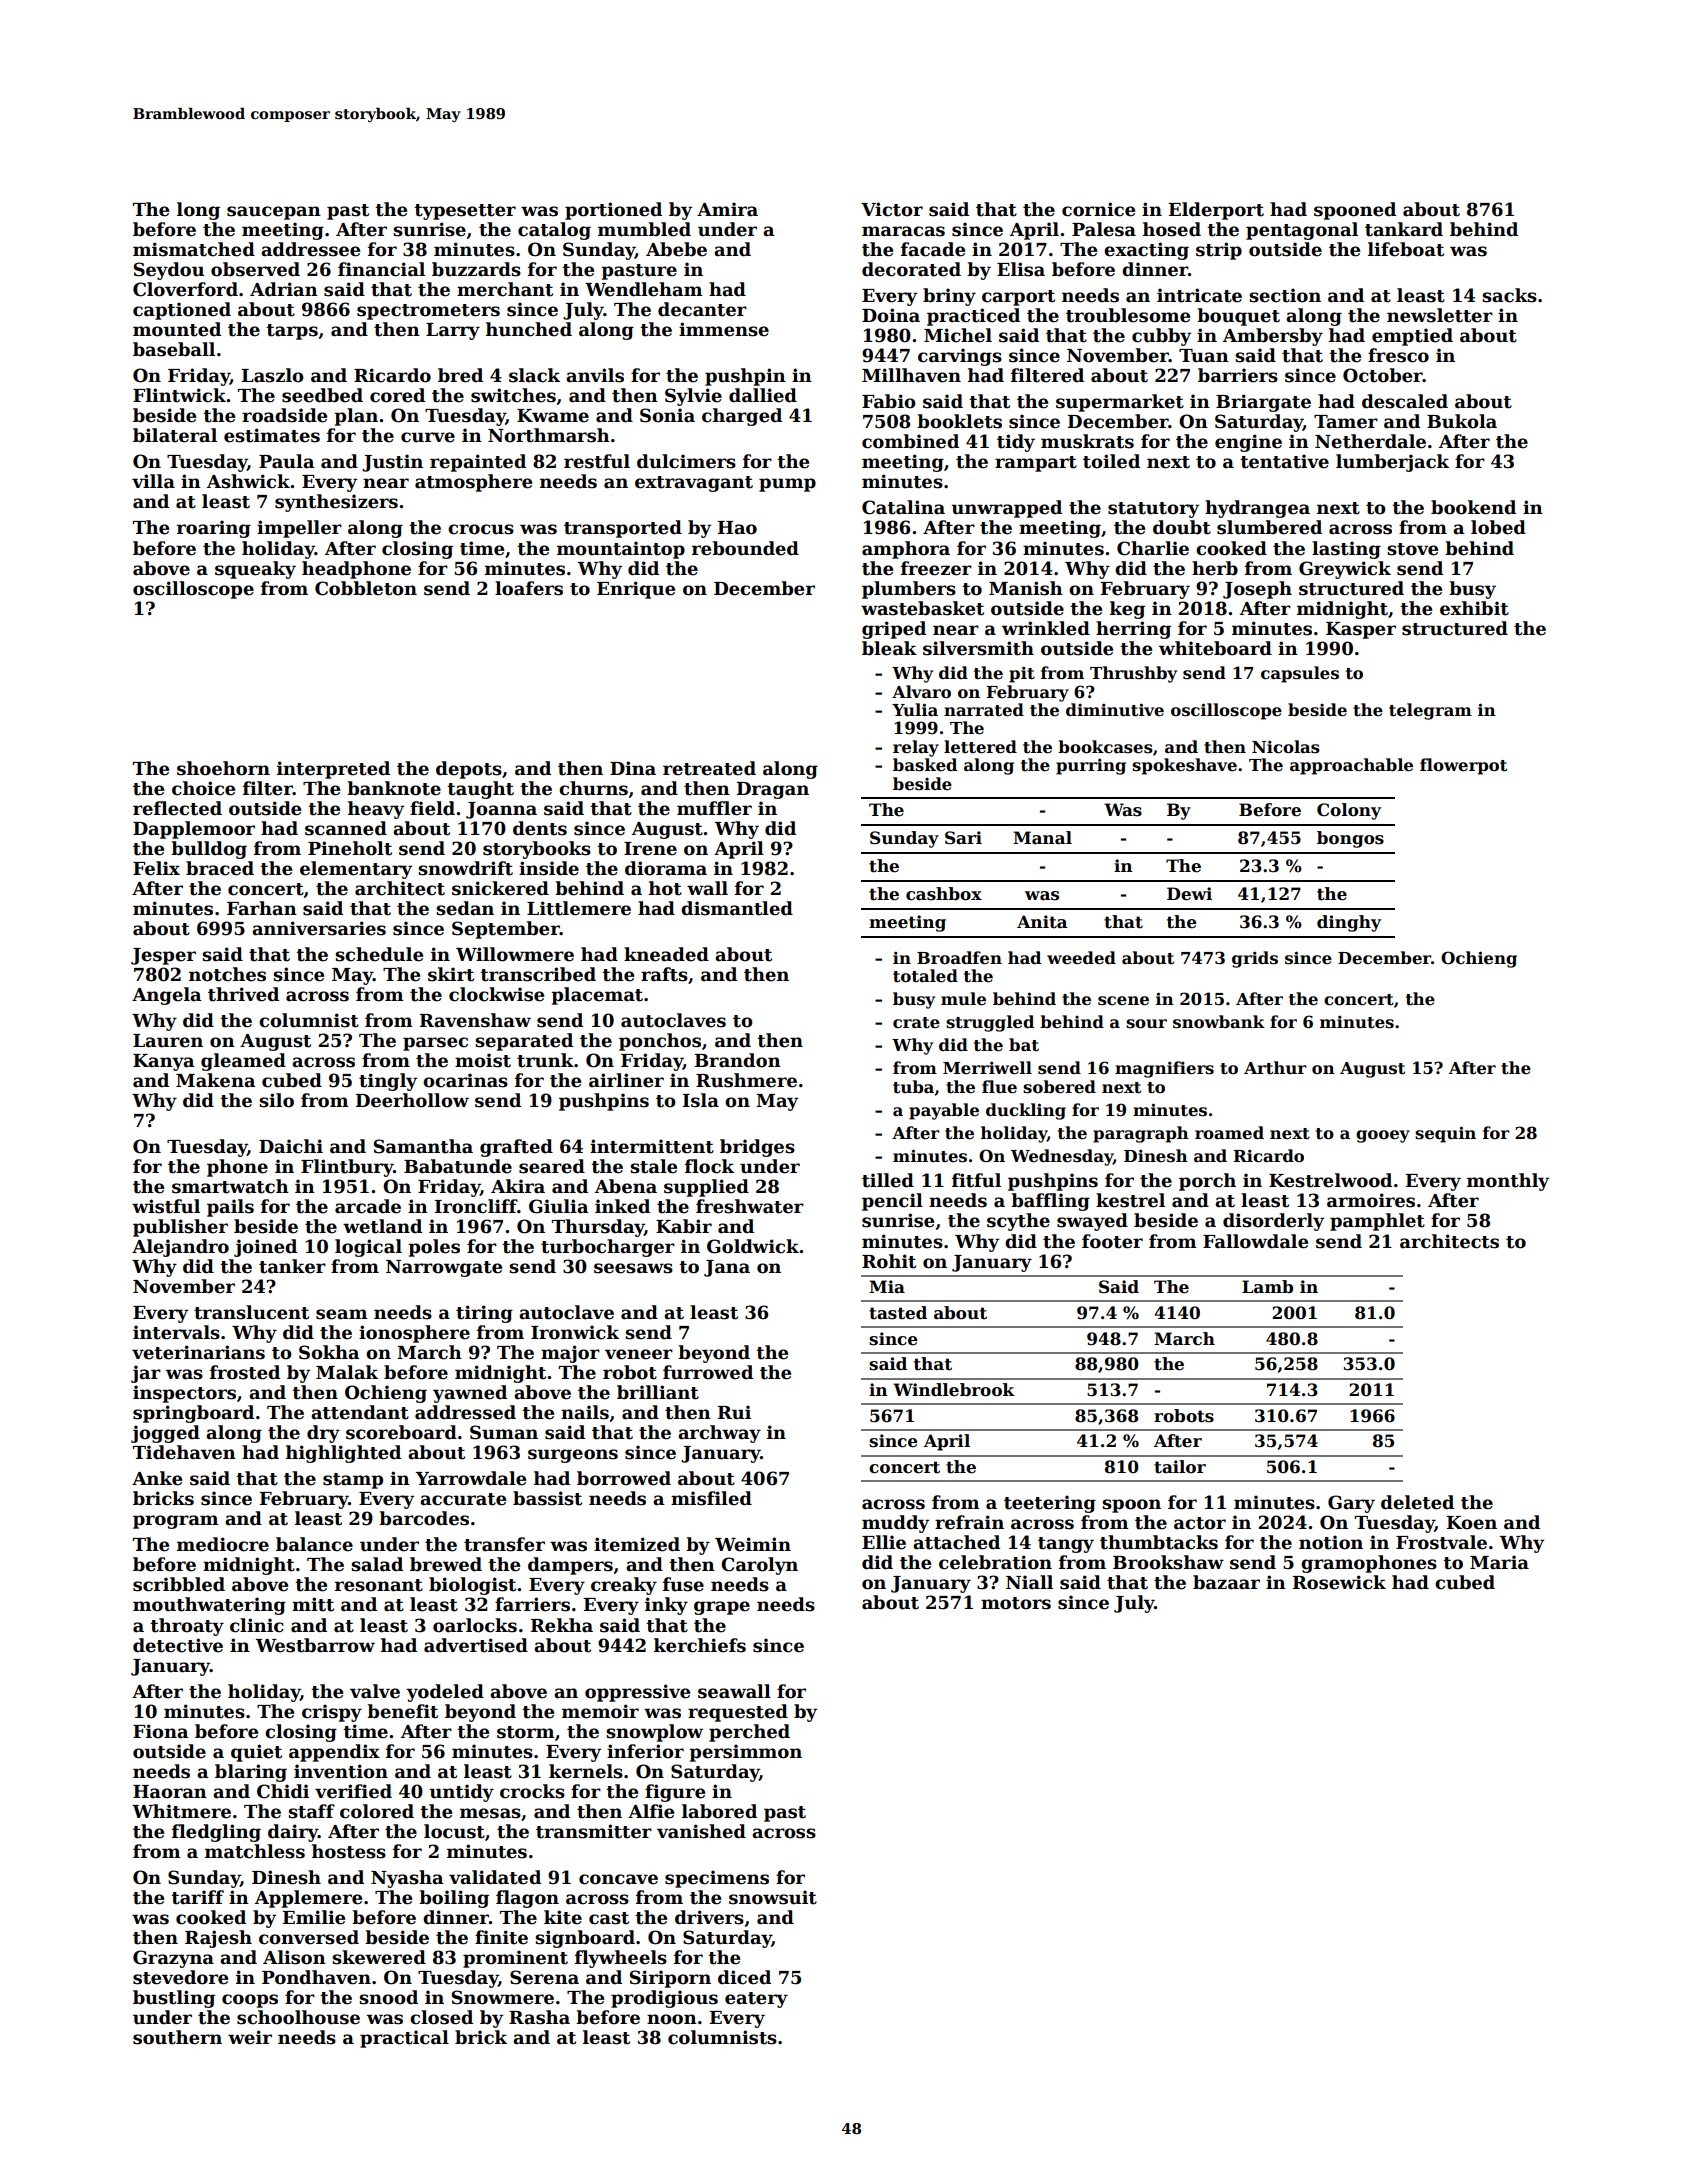 Image resolution: width=1683 pixels, height=2178 pixels. Describe the element at coordinates (1255, 959) in the screenshot. I see `grids` at that location.
